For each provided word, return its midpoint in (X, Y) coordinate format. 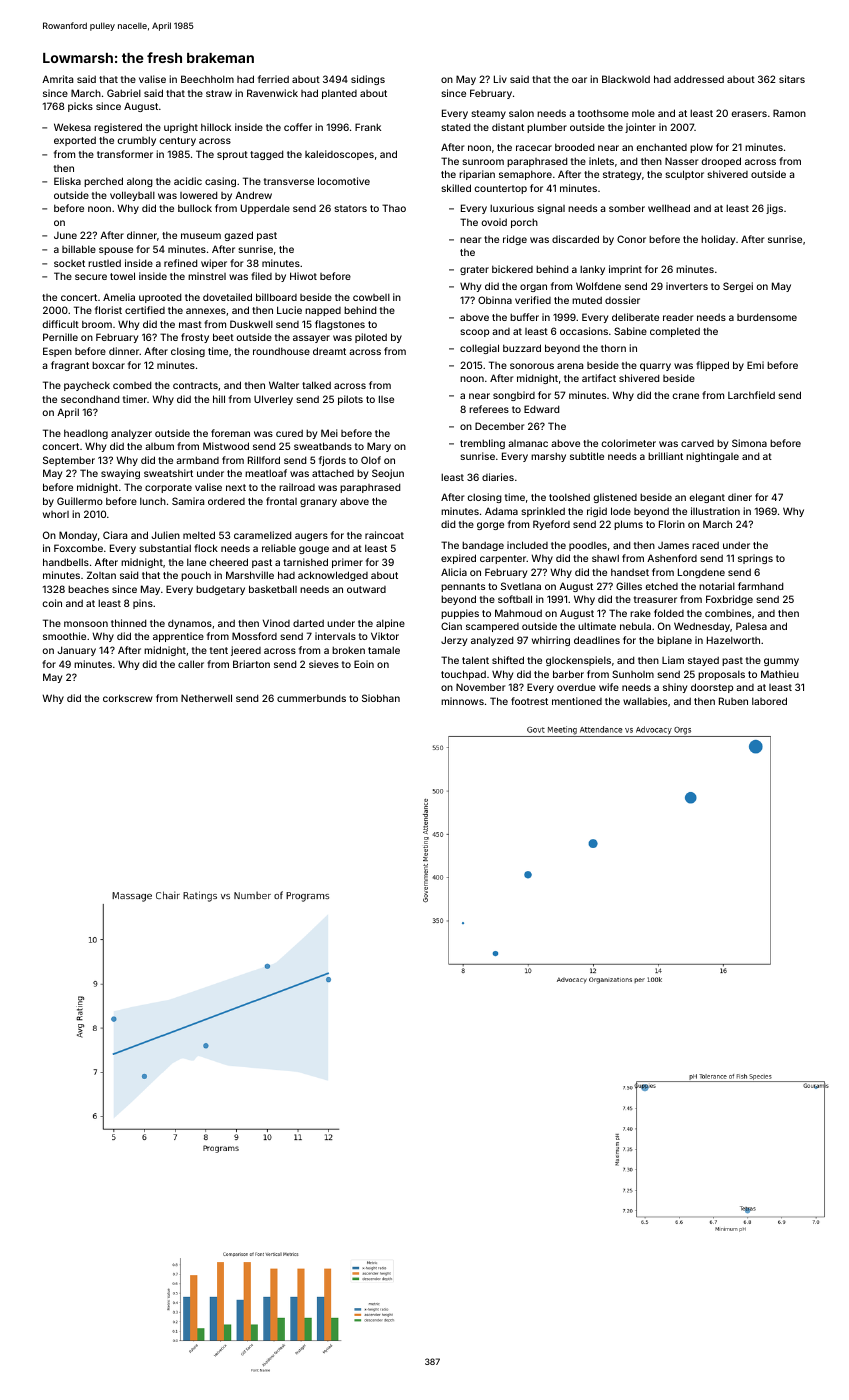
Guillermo (80, 501)
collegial (479, 349)
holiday (718, 240)
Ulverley (273, 400)
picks (80, 107)
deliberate (635, 317)
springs (755, 559)
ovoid (494, 222)
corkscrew (128, 698)
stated (455, 127)
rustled (104, 263)
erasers (749, 114)
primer (347, 563)
